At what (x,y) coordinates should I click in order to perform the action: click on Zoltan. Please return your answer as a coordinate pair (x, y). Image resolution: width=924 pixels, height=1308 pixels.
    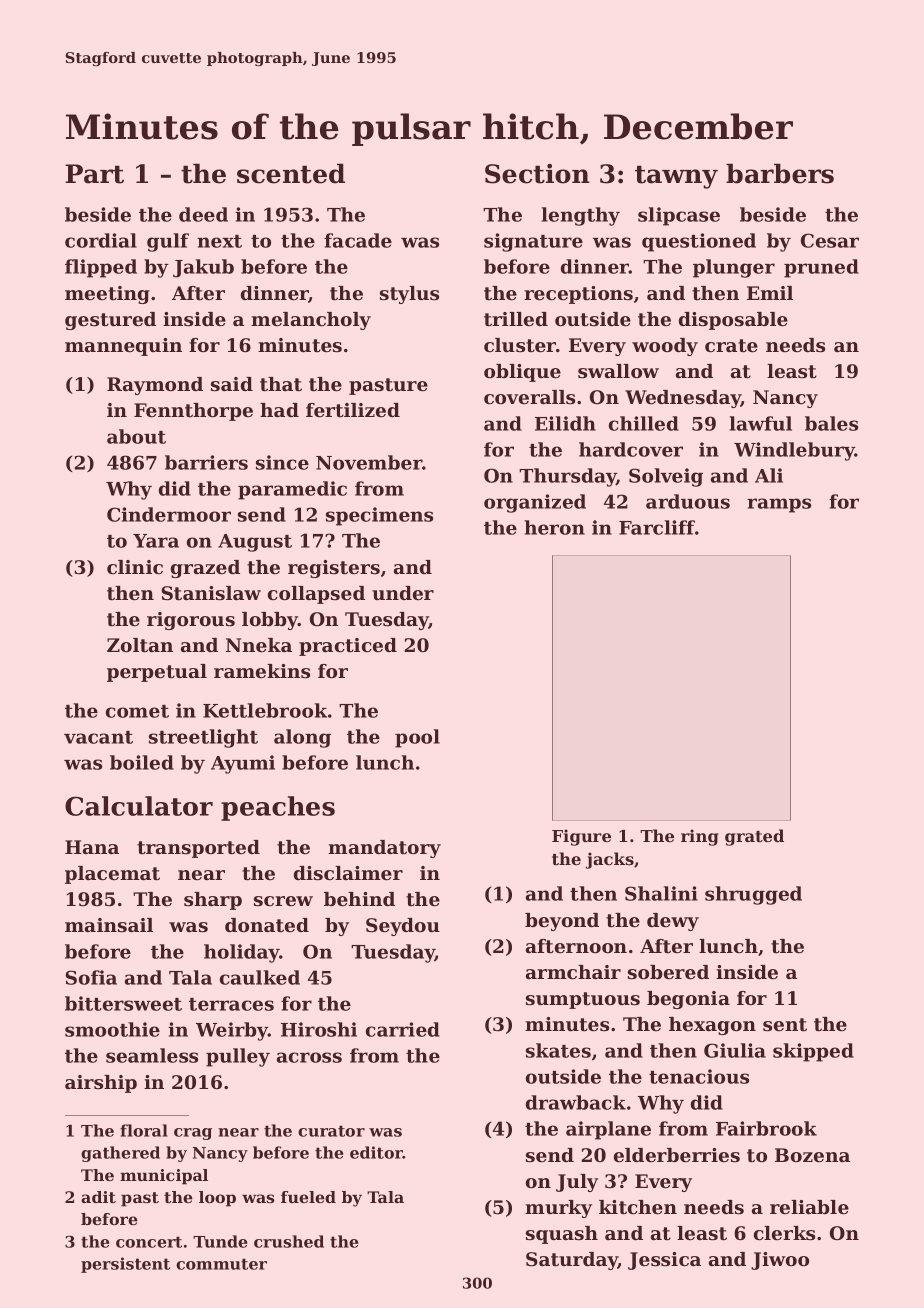
    Looking at the image, I should click on (140, 645).
